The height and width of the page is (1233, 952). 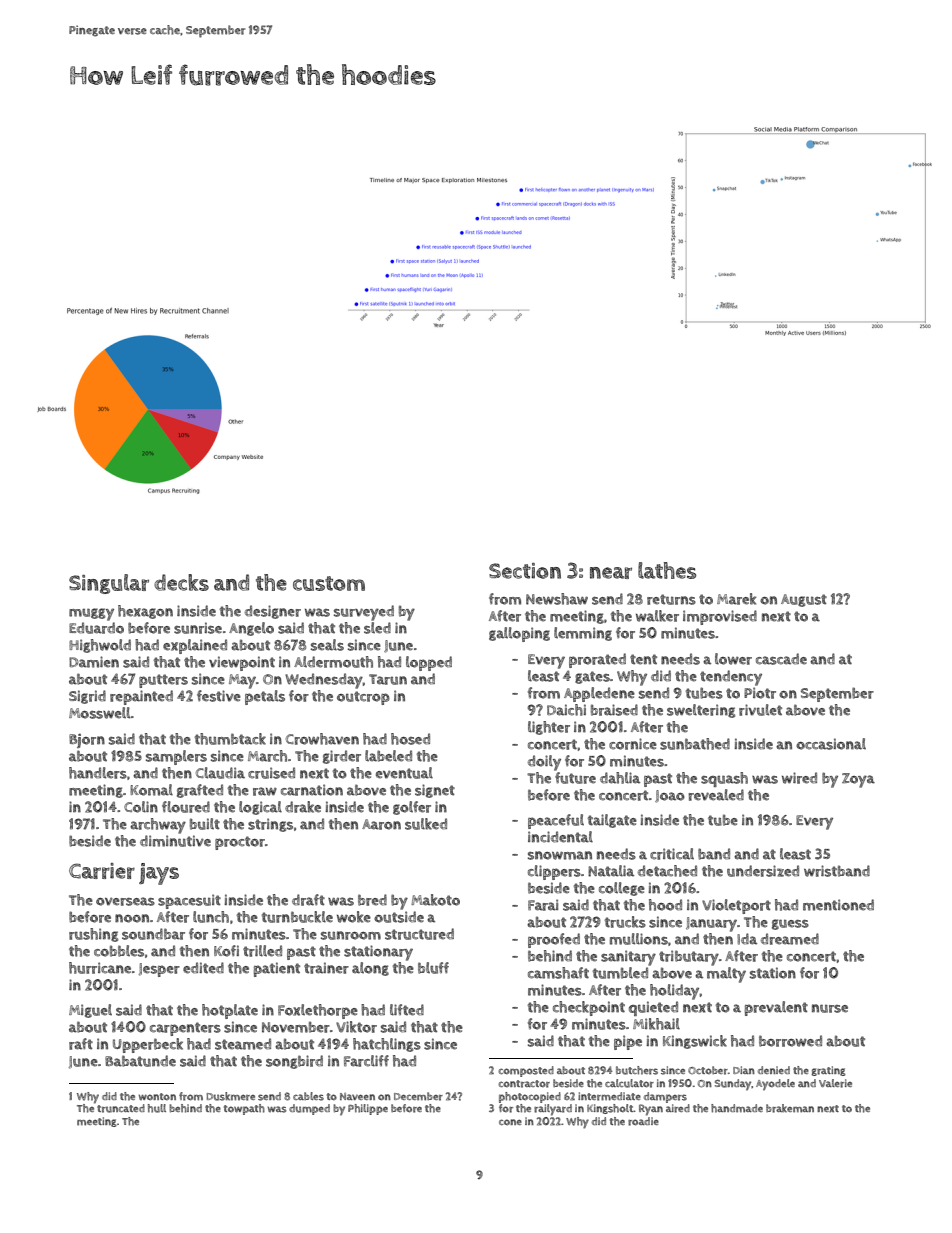 What do you see at coordinates (620, 973) in the page?
I see `tumbled` at bounding box center [620, 973].
